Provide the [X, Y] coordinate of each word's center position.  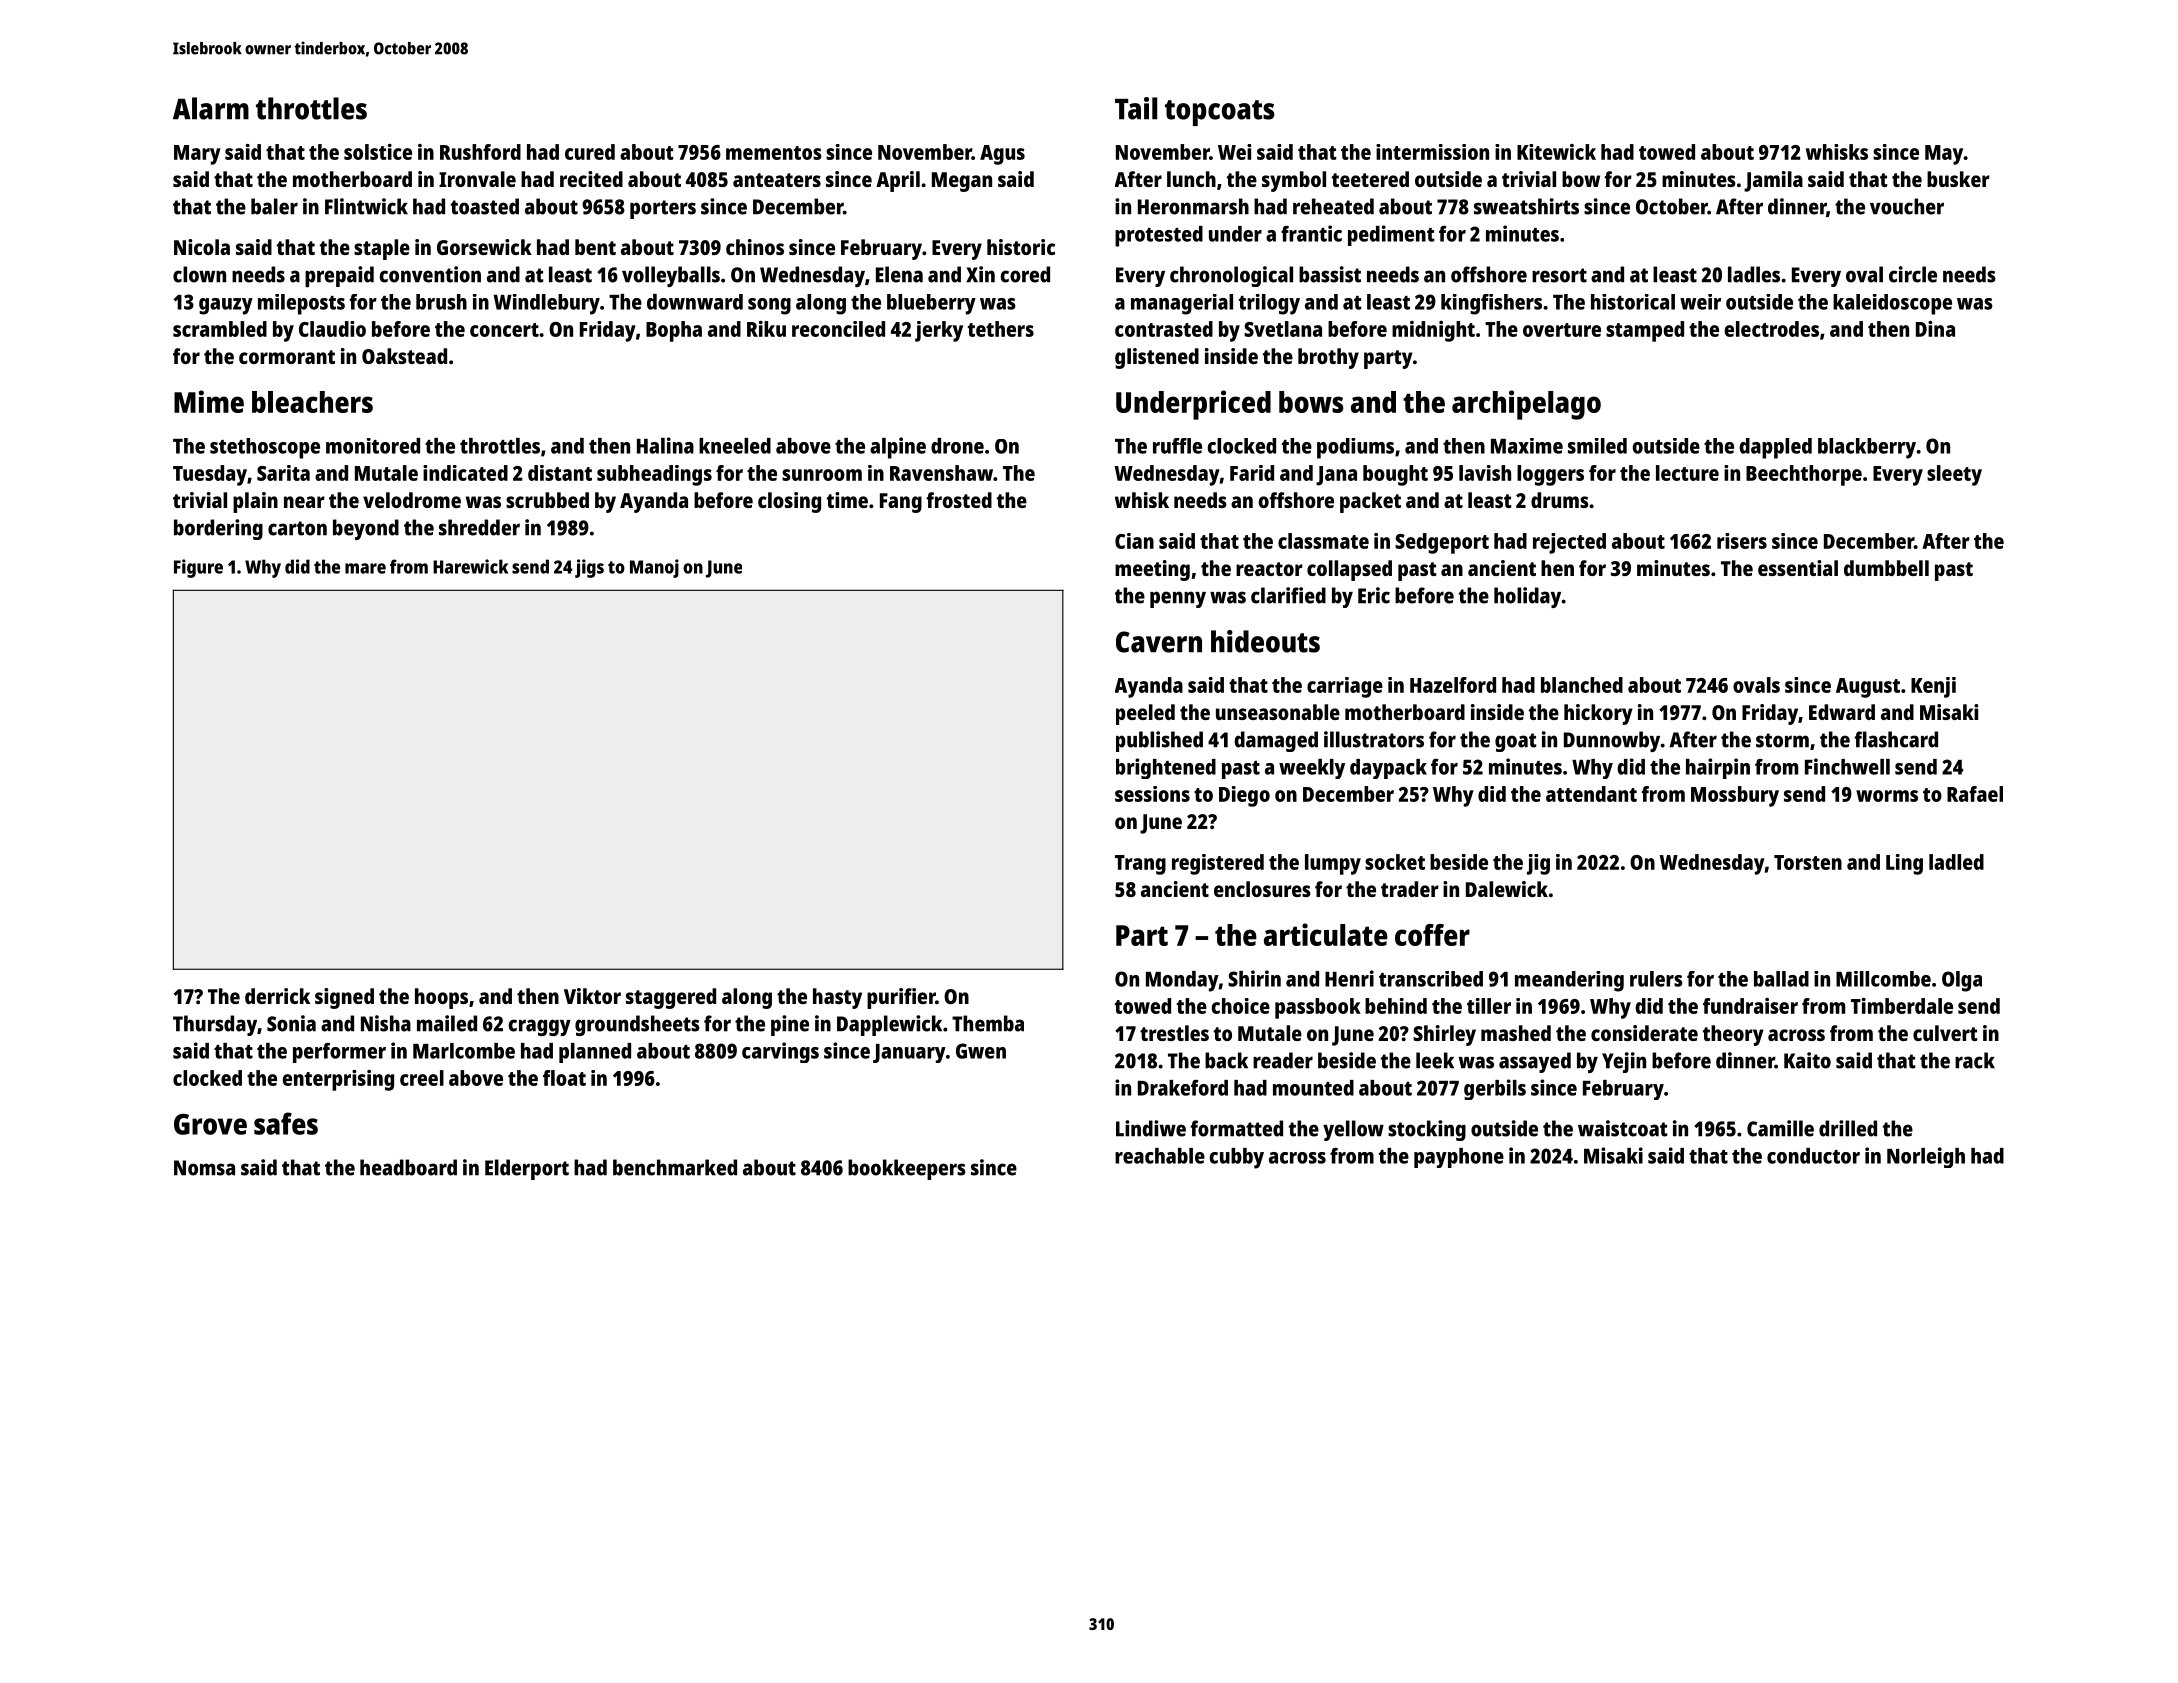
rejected [1569, 543]
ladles [1754, 274]
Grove [210, 1124]
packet [1370, 502]
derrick [277, 996]
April [898, 181]
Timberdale [1902, 1006]
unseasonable [1278, 712]
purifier [901, 998]
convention [430, 274]
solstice [378, 152]
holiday [1528, 597]
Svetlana [1283, 329]
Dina [1935, 329]
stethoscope [265, 448]
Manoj [654, 568]
